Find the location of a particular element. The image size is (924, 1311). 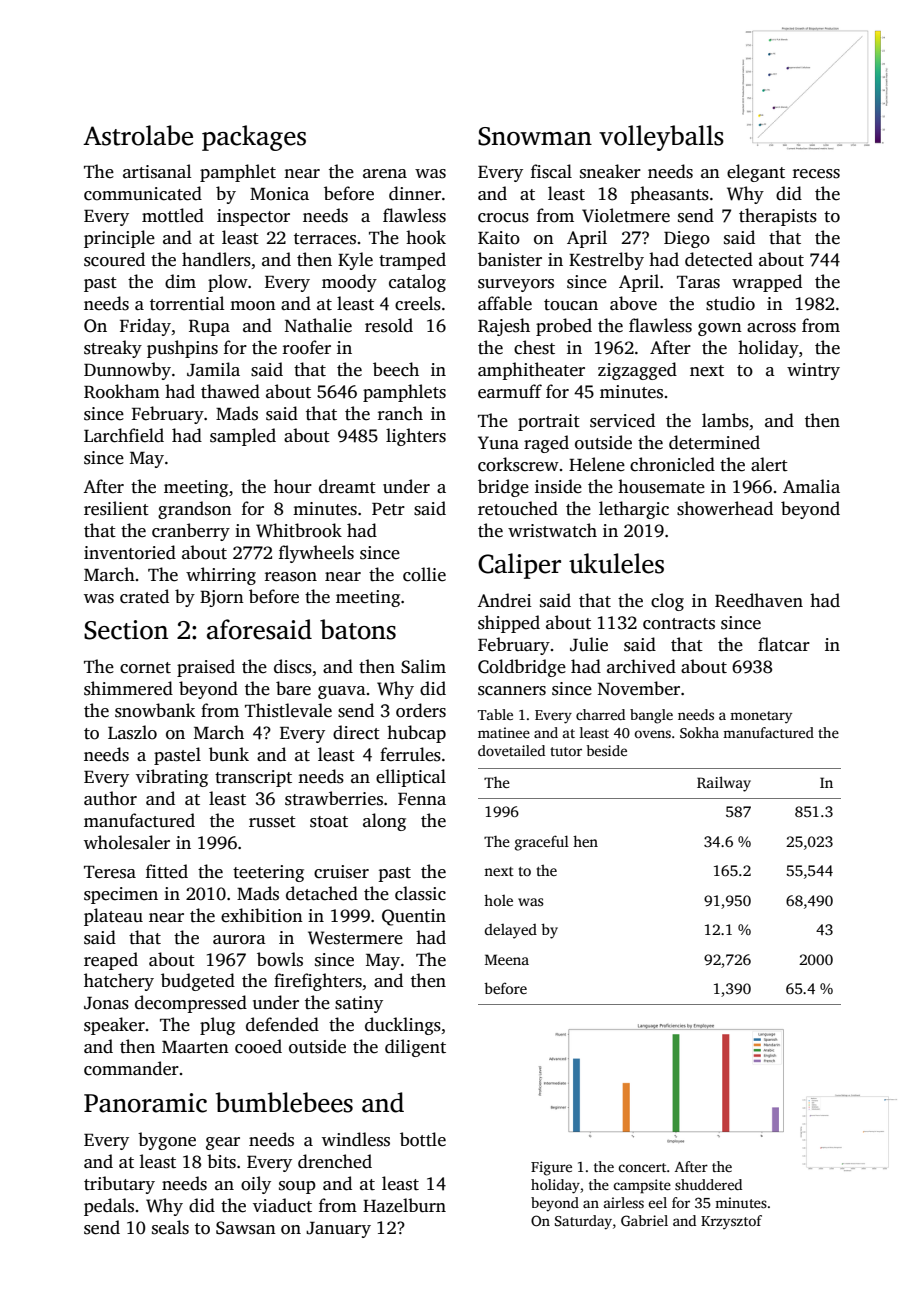

grandson is located at coordinates (195, 510).
